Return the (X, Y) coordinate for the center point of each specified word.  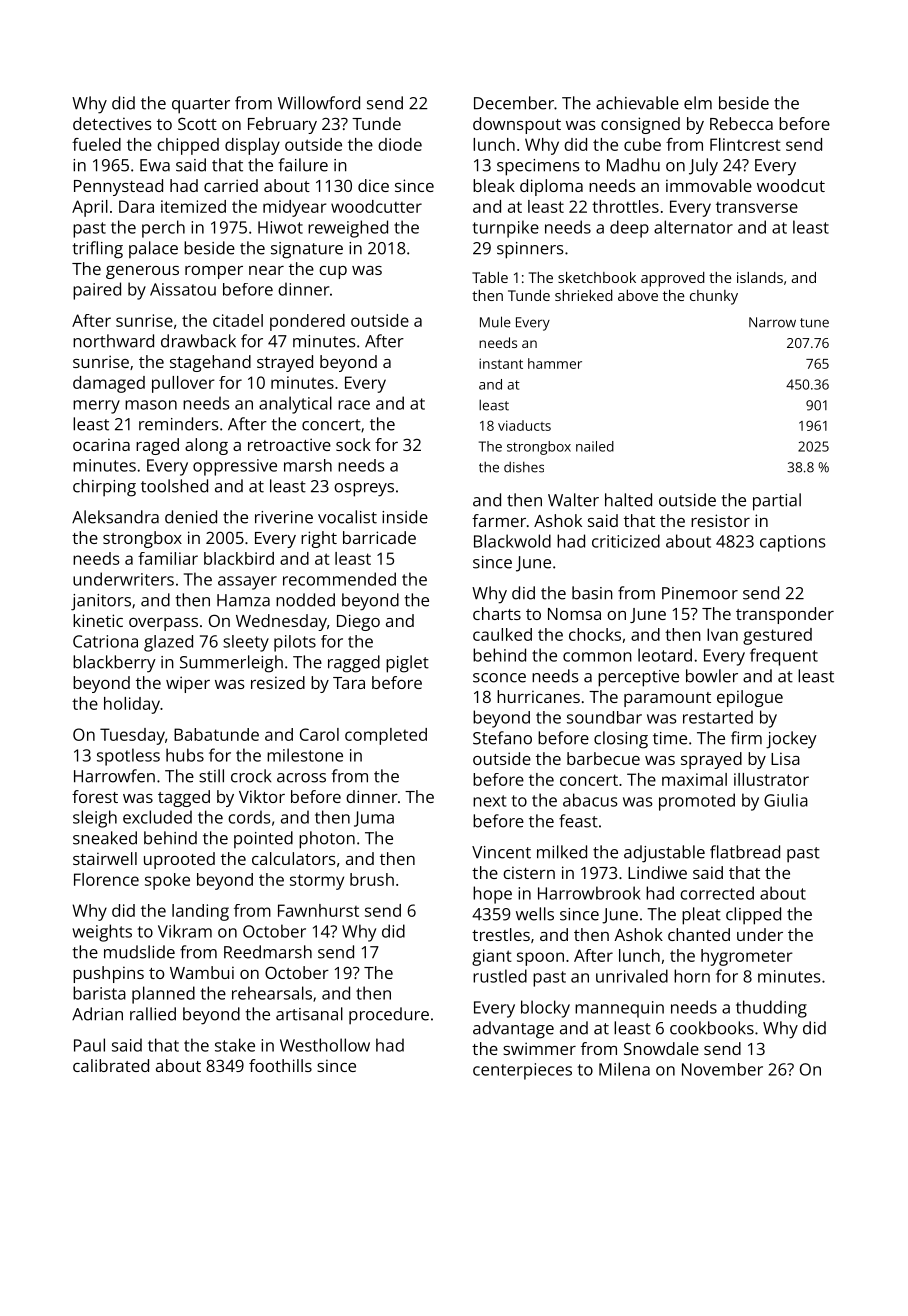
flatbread (745, 852)
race (354, 405)
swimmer (539, 1048)
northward (113, 341)
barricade (379, 537)
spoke (167, 881)
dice (373, 185)
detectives (112, 123)
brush (372, 879)
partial (777, 502)
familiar (168, 558)
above (638, 295)
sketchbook (597, 277)
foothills (280, 1065)
